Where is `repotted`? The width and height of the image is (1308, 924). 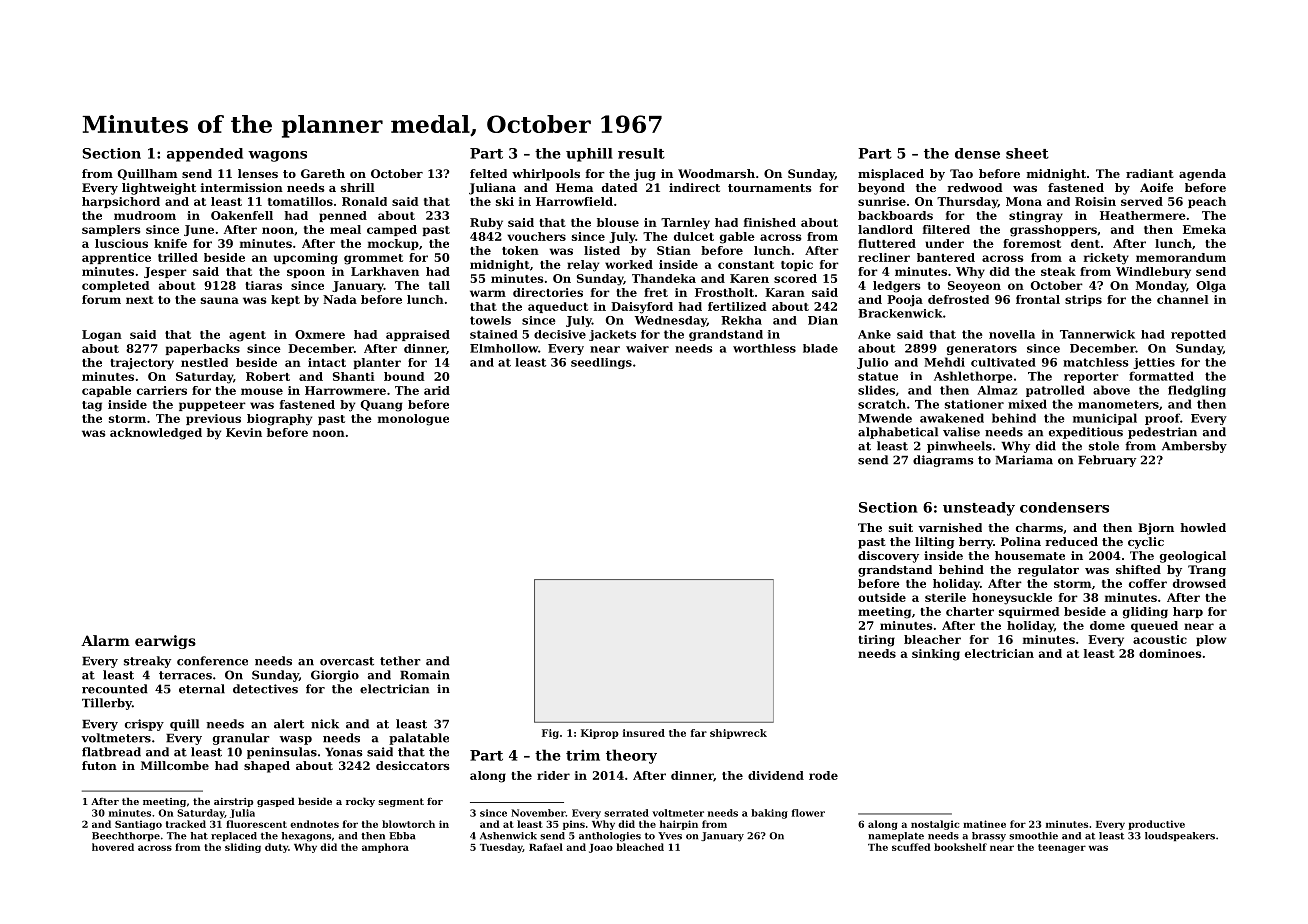
repotted is located at coordinates (1198, 335).
